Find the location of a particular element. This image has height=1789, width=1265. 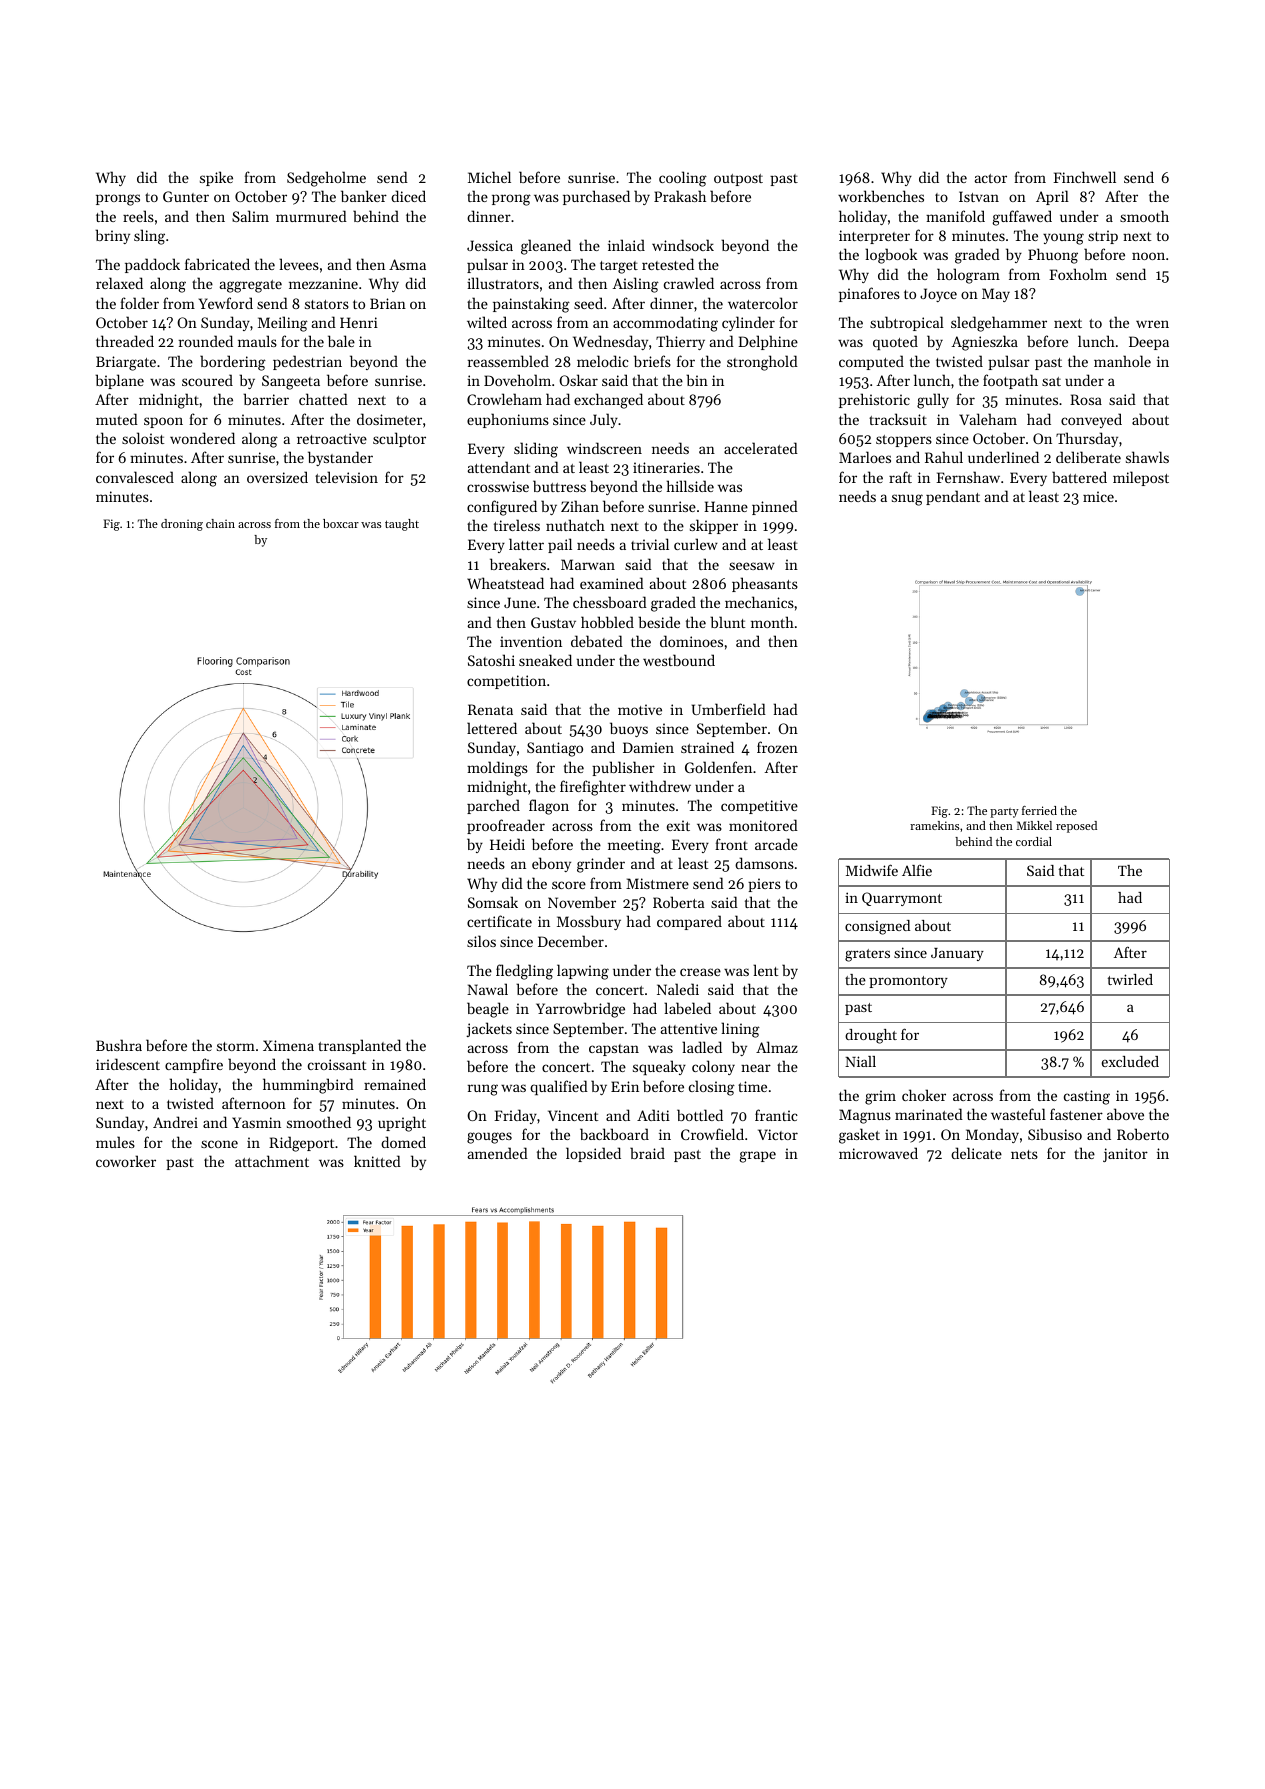

Andrei is located at coordinates (175, 1122).
